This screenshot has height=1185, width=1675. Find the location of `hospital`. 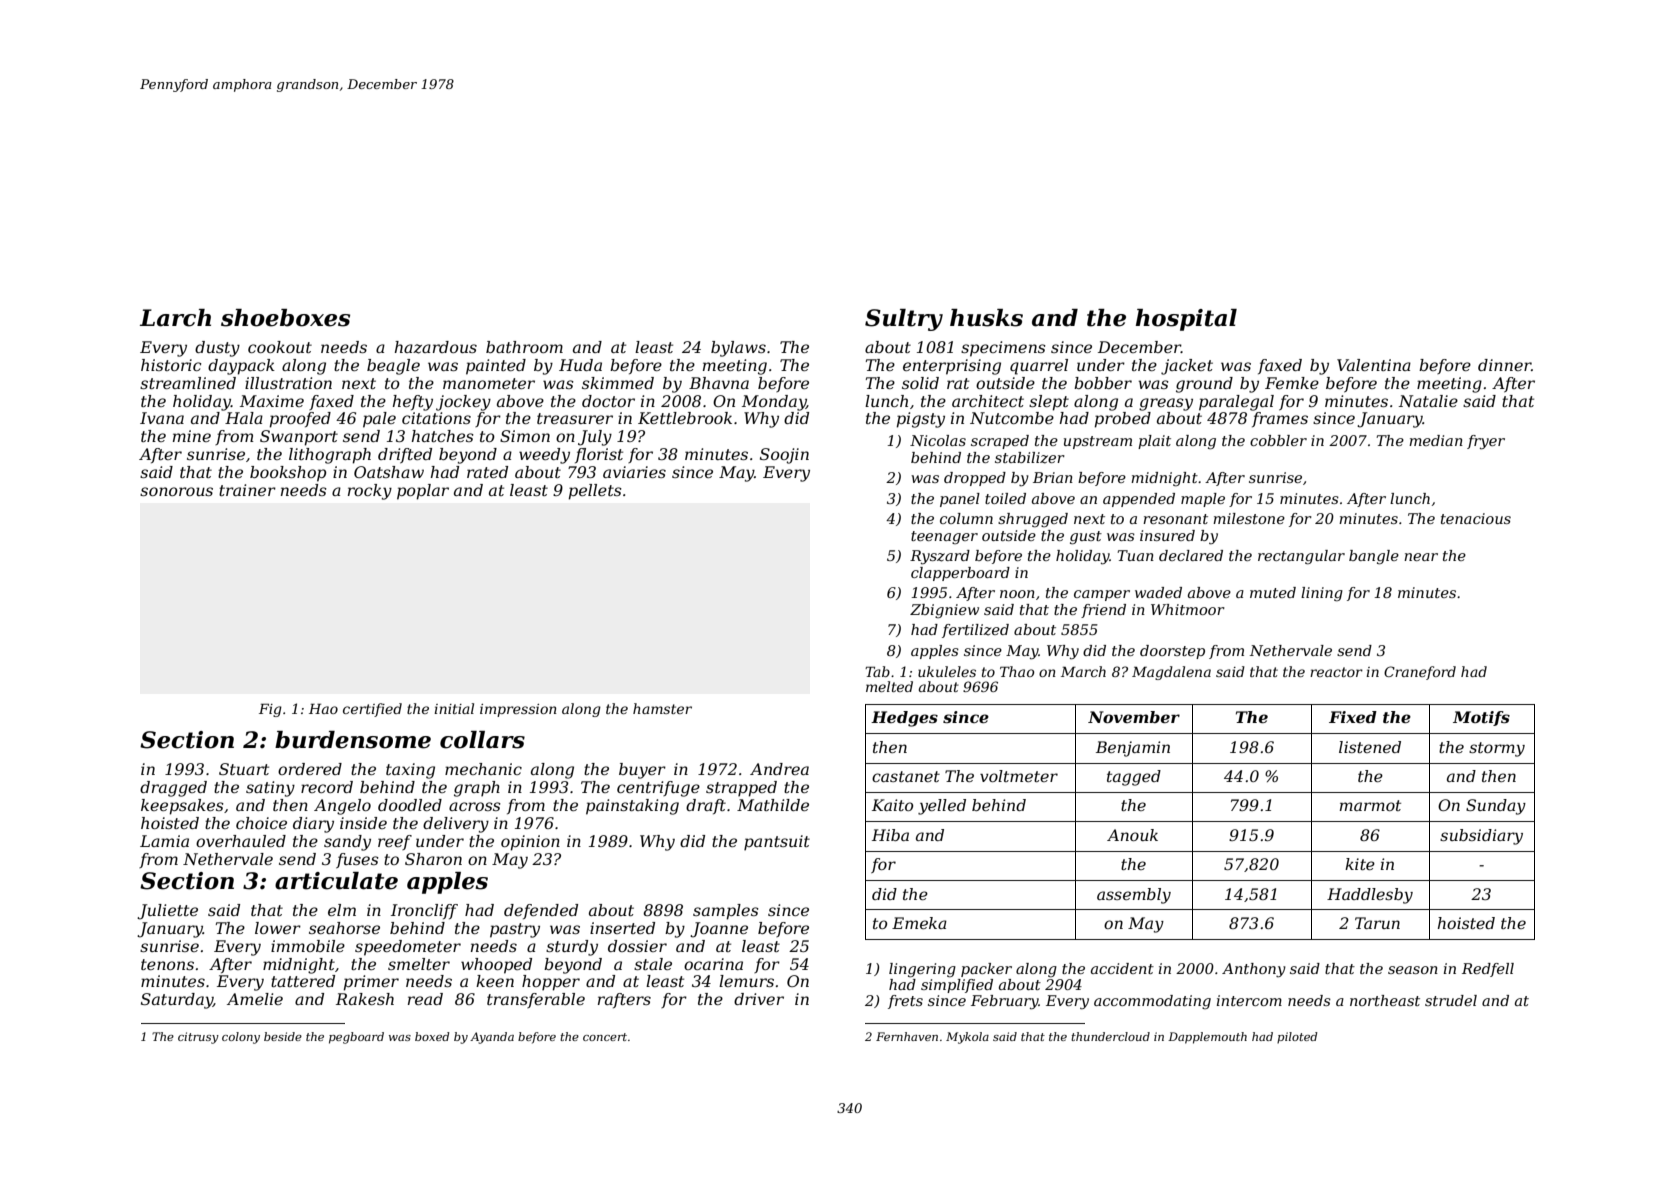

hospital is located at coordinates (1186, 320).
